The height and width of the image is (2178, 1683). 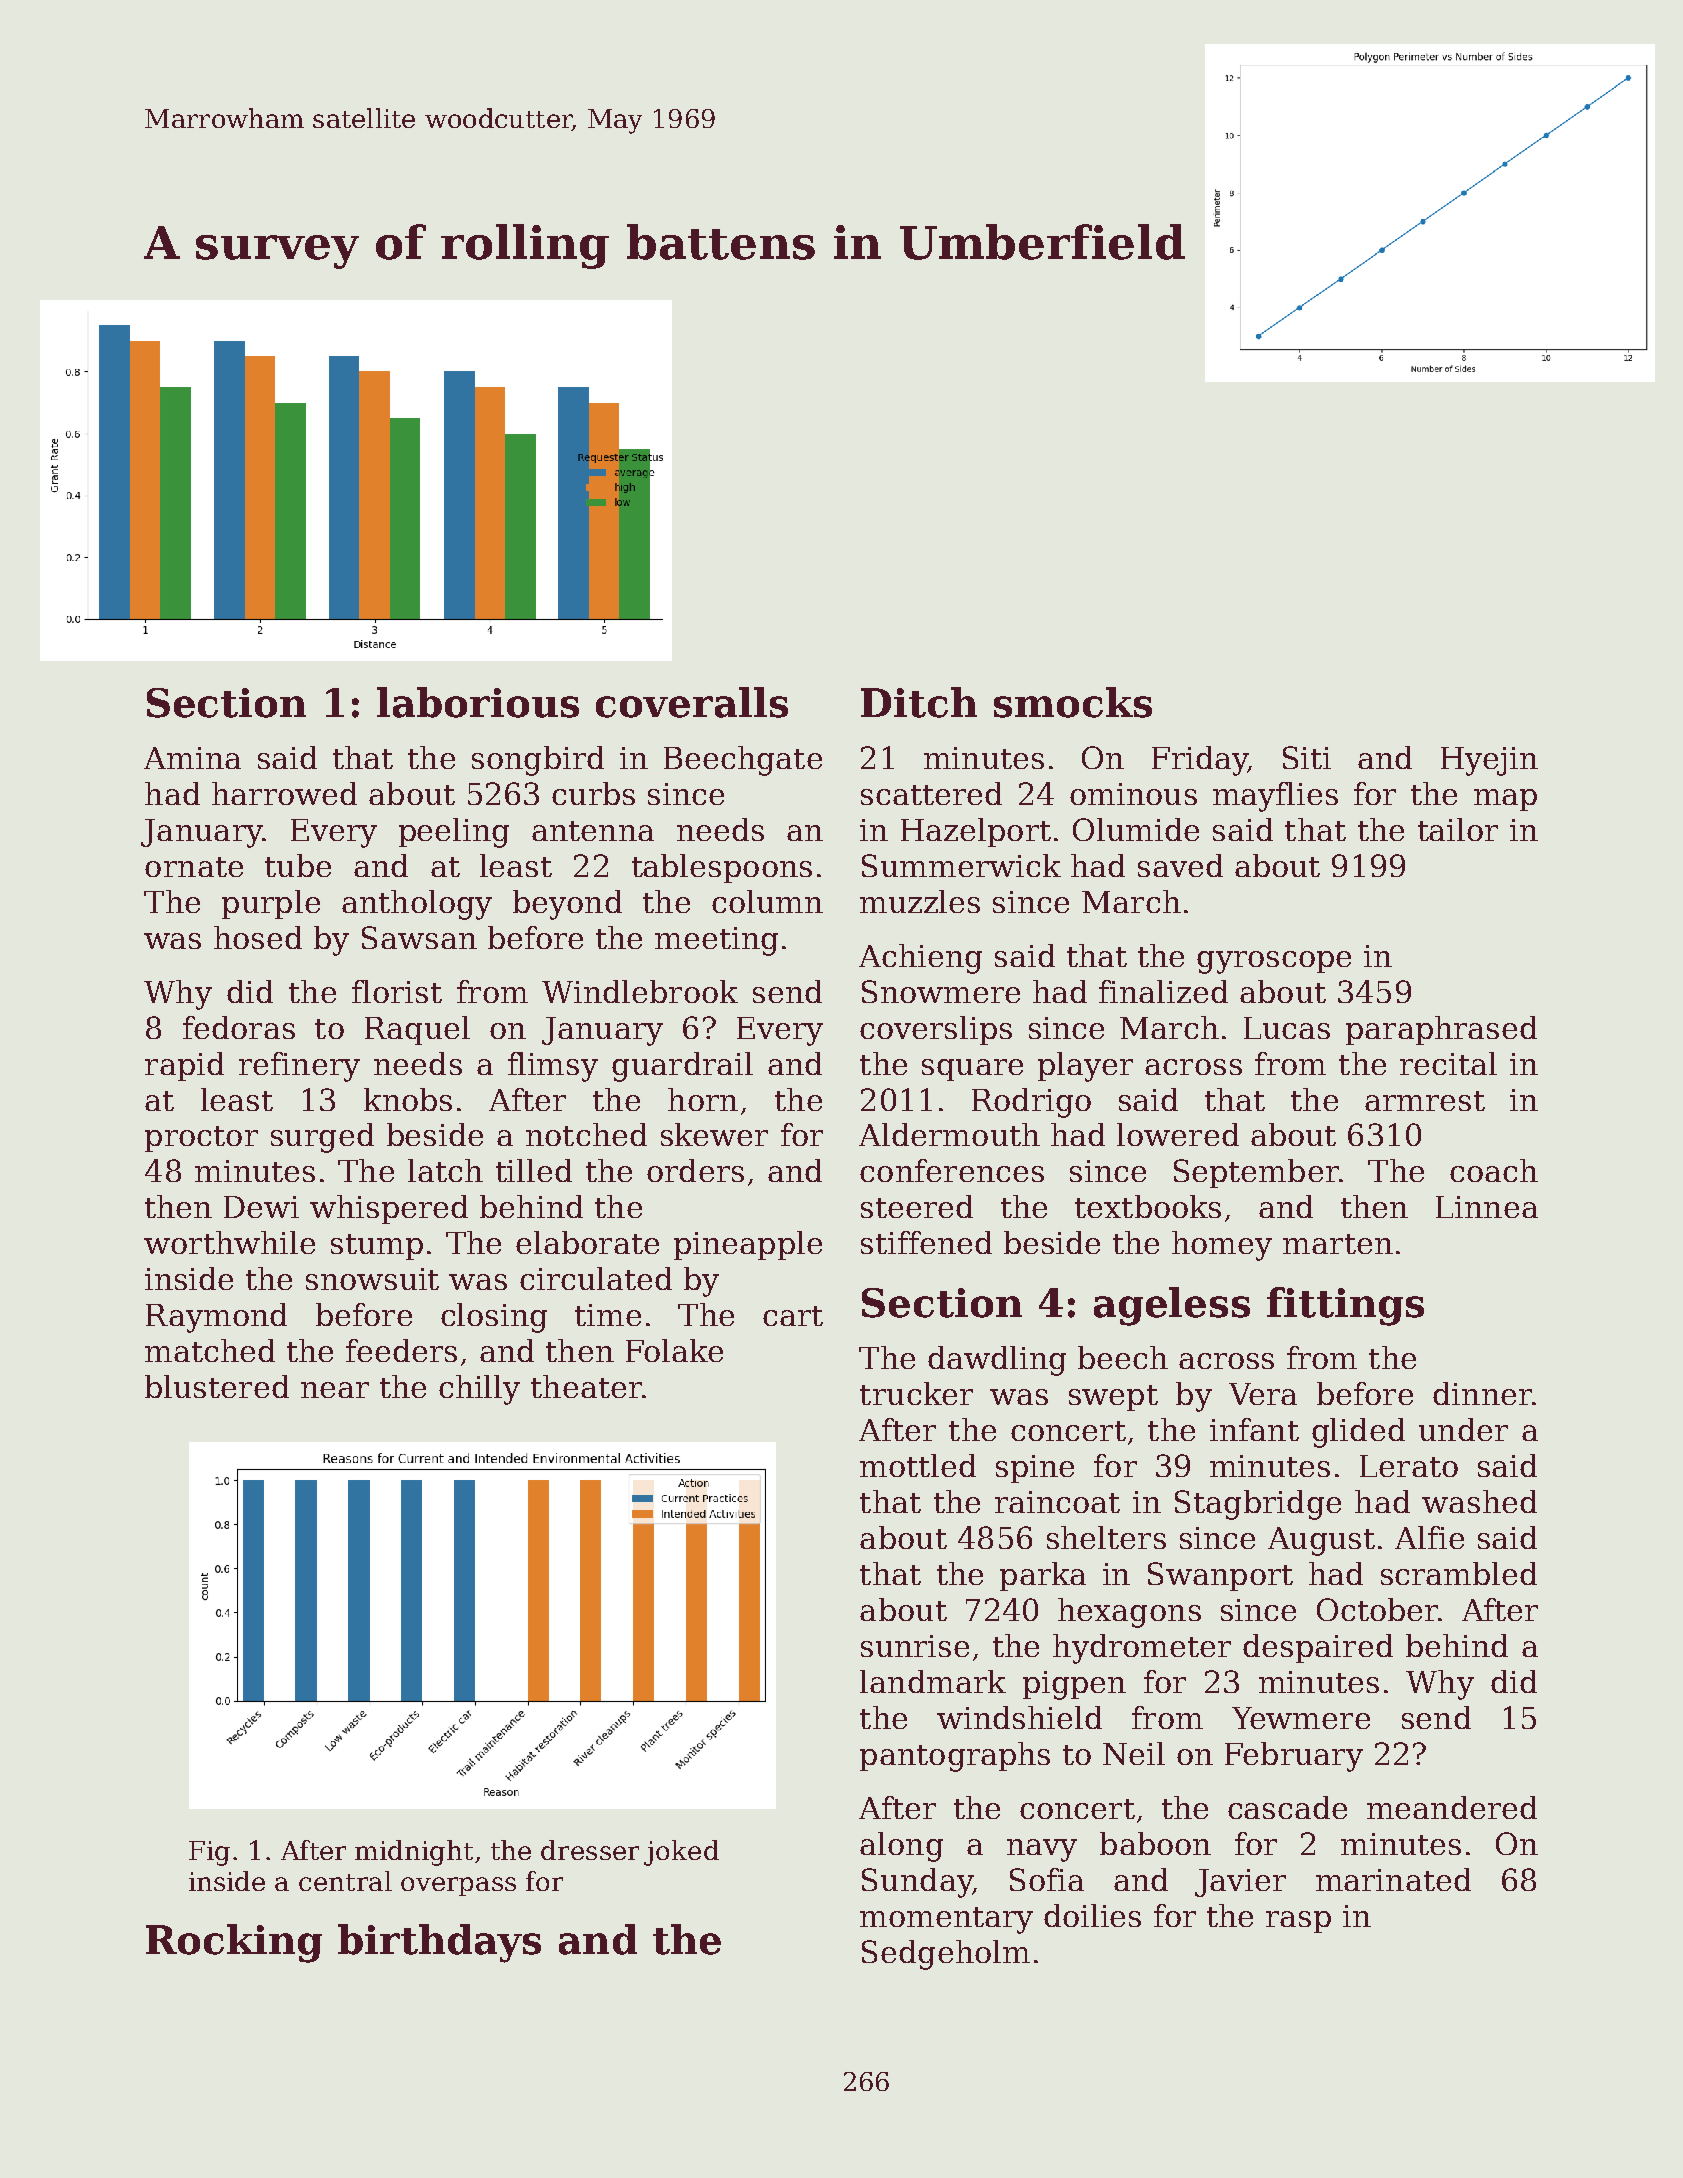 What do you see at coordinates (1452, 1807) in the image?
I see `meandered` at bounding box center [1452, 1807].
